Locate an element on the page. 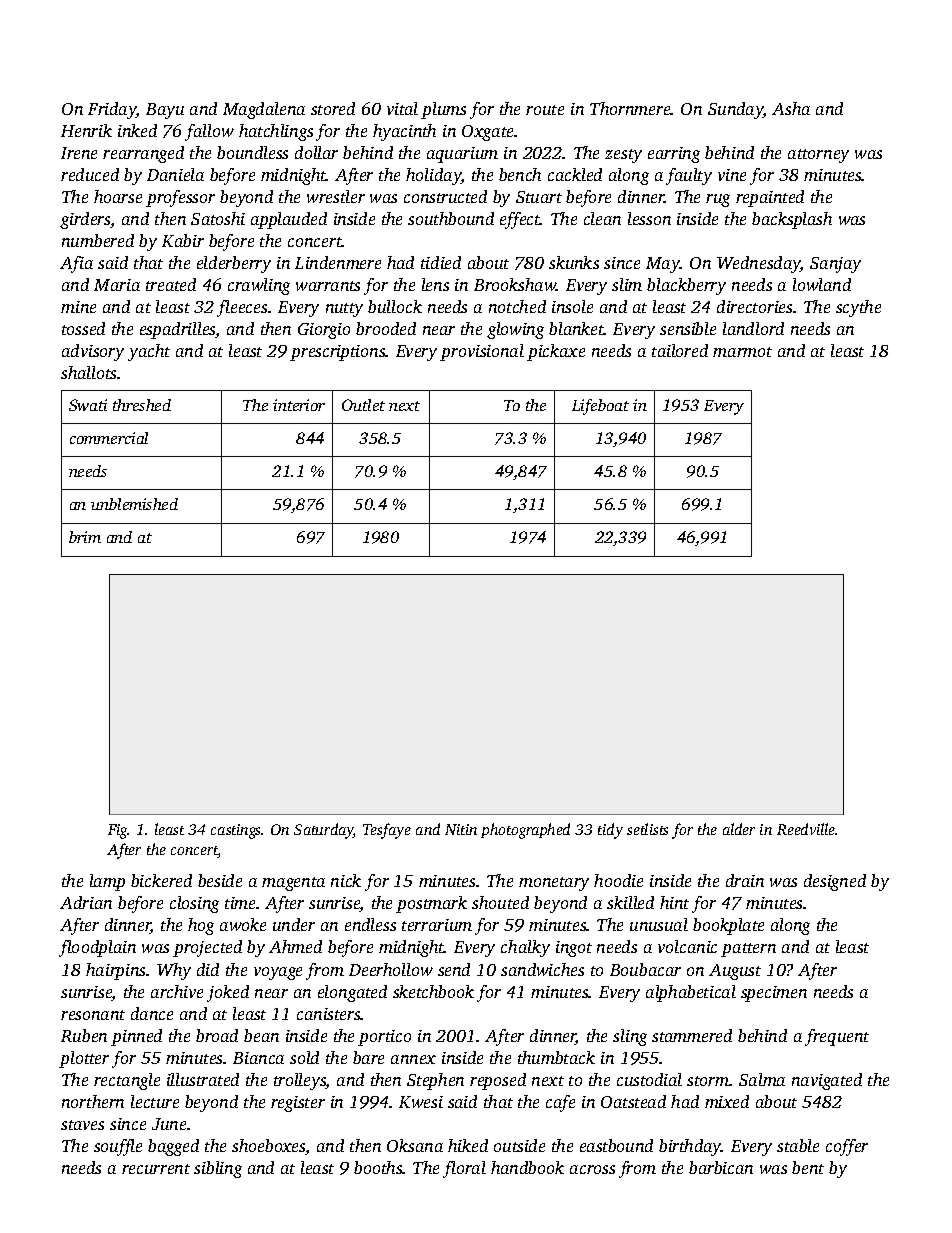 The width and height of the document is (952, 1233). beside is located at coordinates (220, 880).
